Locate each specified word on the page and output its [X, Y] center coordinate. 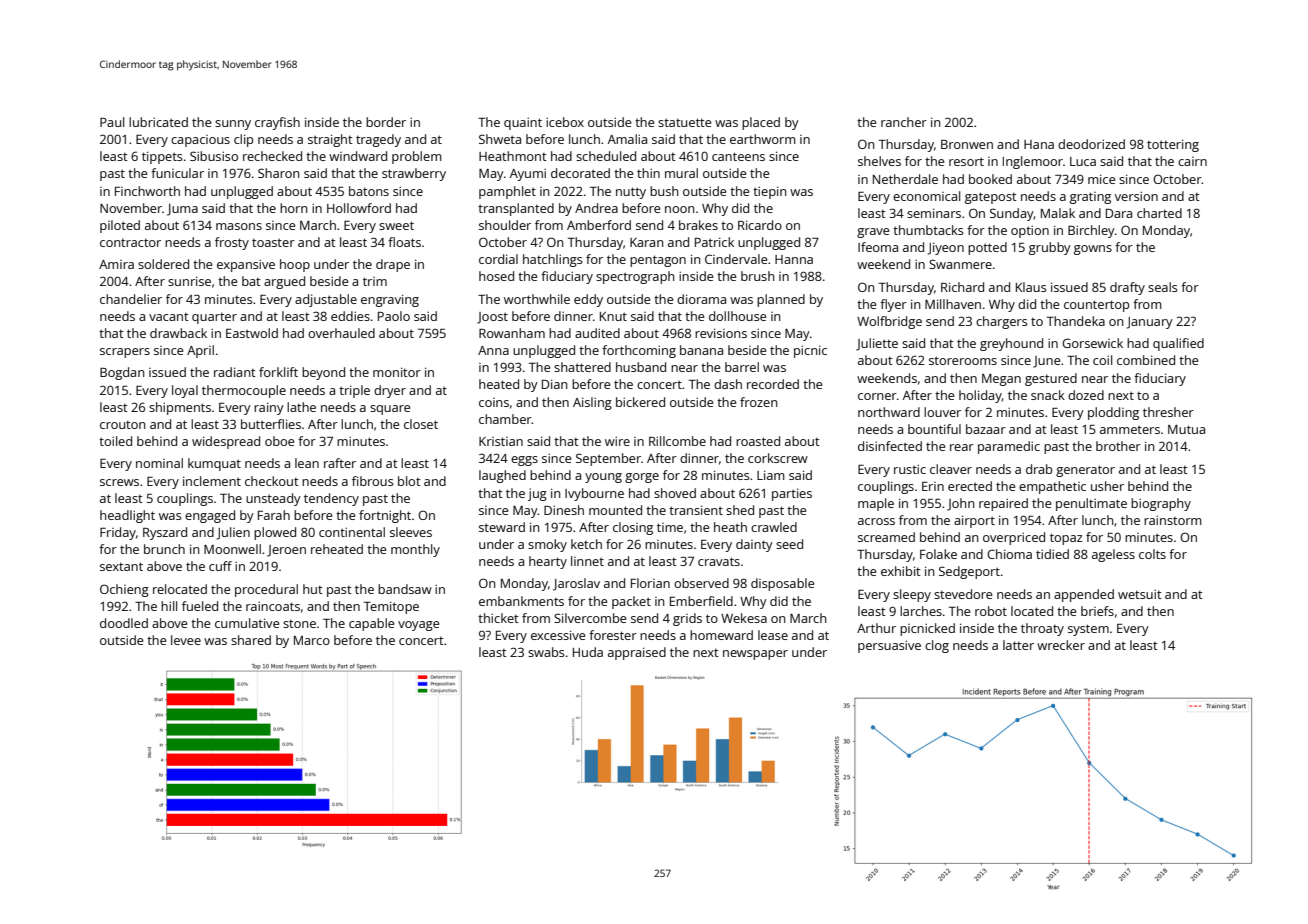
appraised [637, 653]
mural [681, 173]
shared [251, 640]
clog [937, 646]
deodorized [1091, 144]
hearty [548, 562]
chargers [1001, 322]
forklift [278, 372]
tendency [331, 499]
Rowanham [512, 333]
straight [330, 140]
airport [974, 521]
